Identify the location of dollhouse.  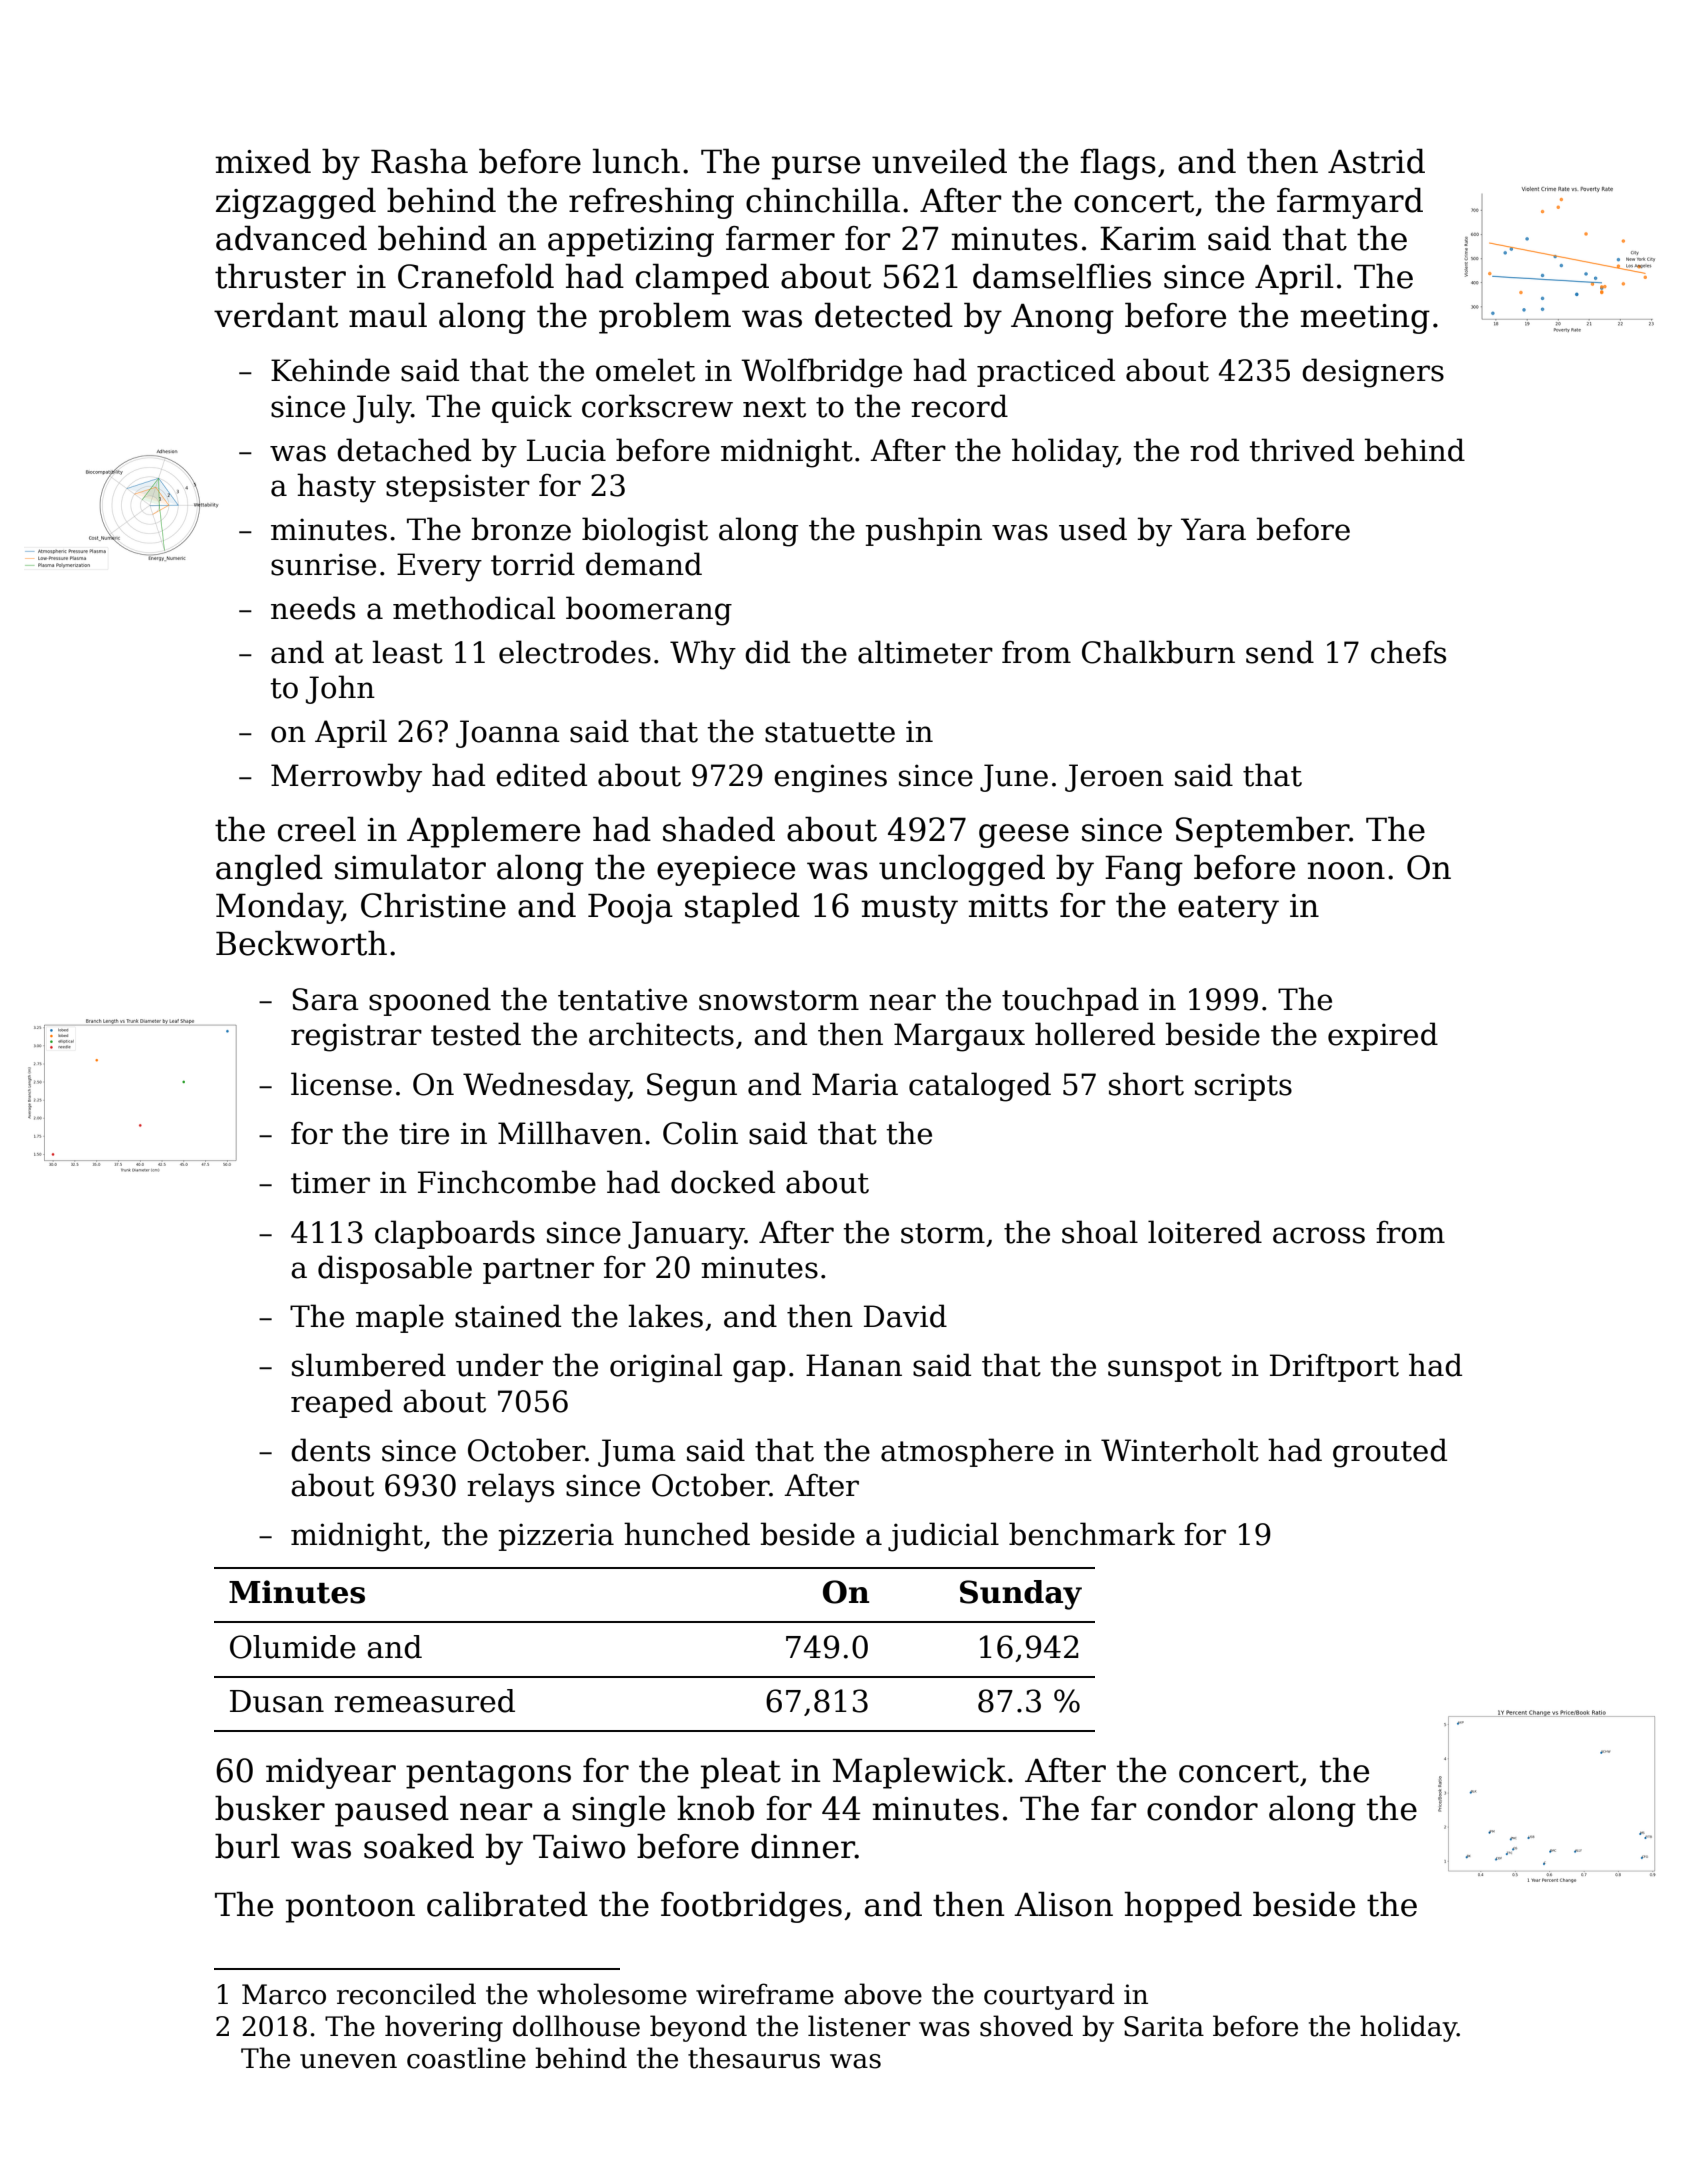
(576, 2026).
